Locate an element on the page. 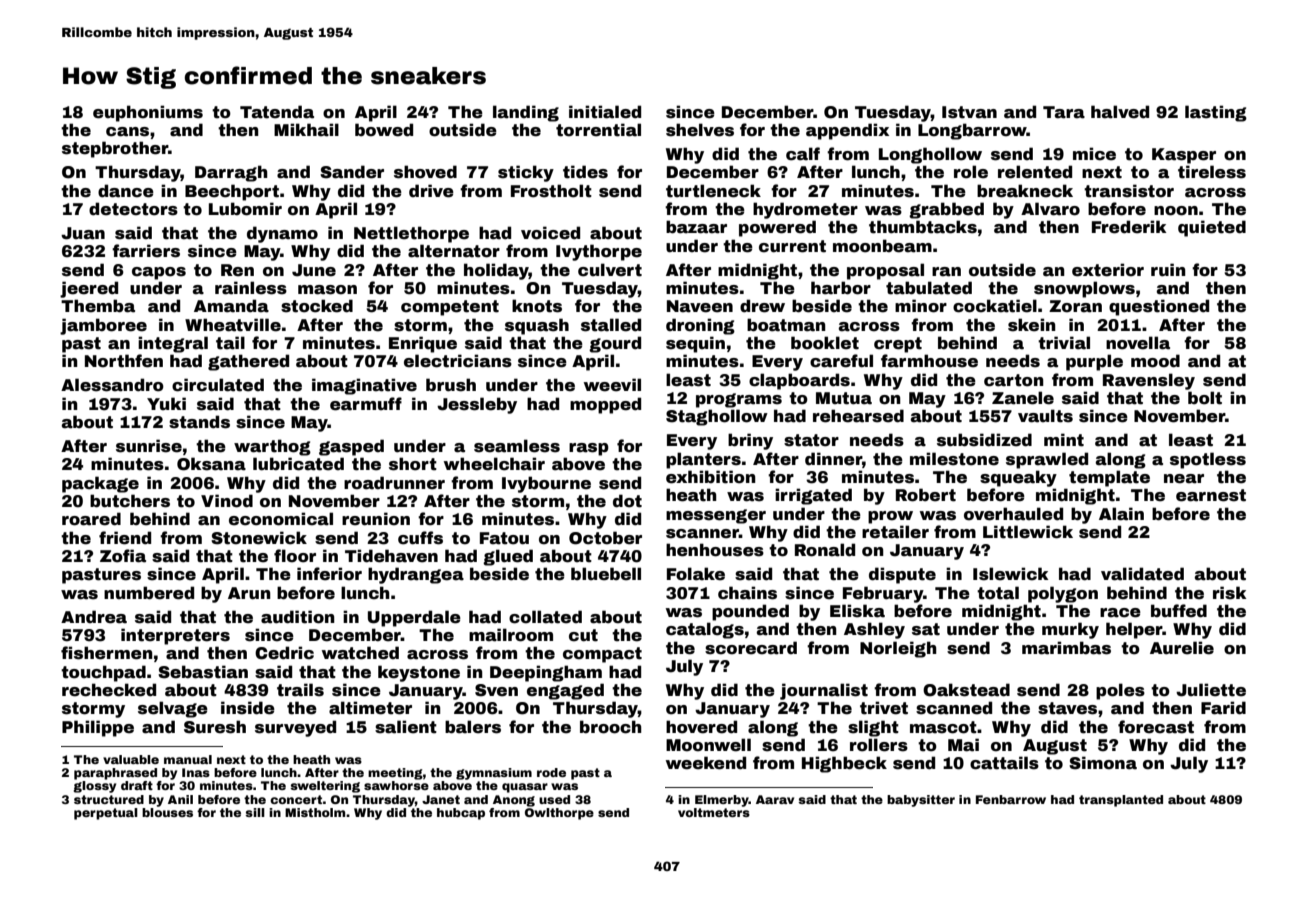  thumbtacks is located at coordinates (923, 227).
